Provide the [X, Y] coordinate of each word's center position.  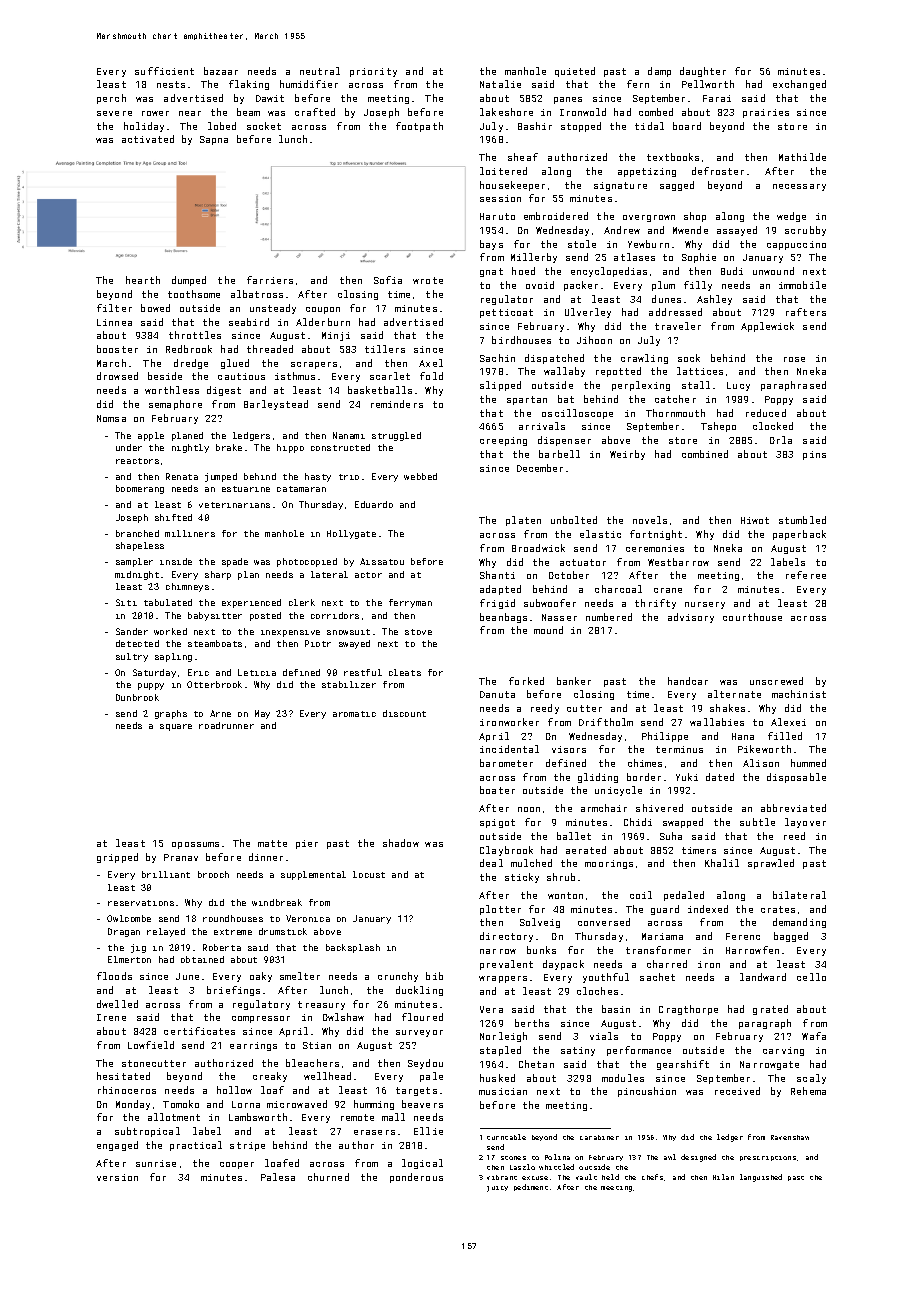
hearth [143, 280]
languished [761, 1178]
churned [328, 1177]
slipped [500, 386]
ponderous [416, 1178]
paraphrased [793, 386]
